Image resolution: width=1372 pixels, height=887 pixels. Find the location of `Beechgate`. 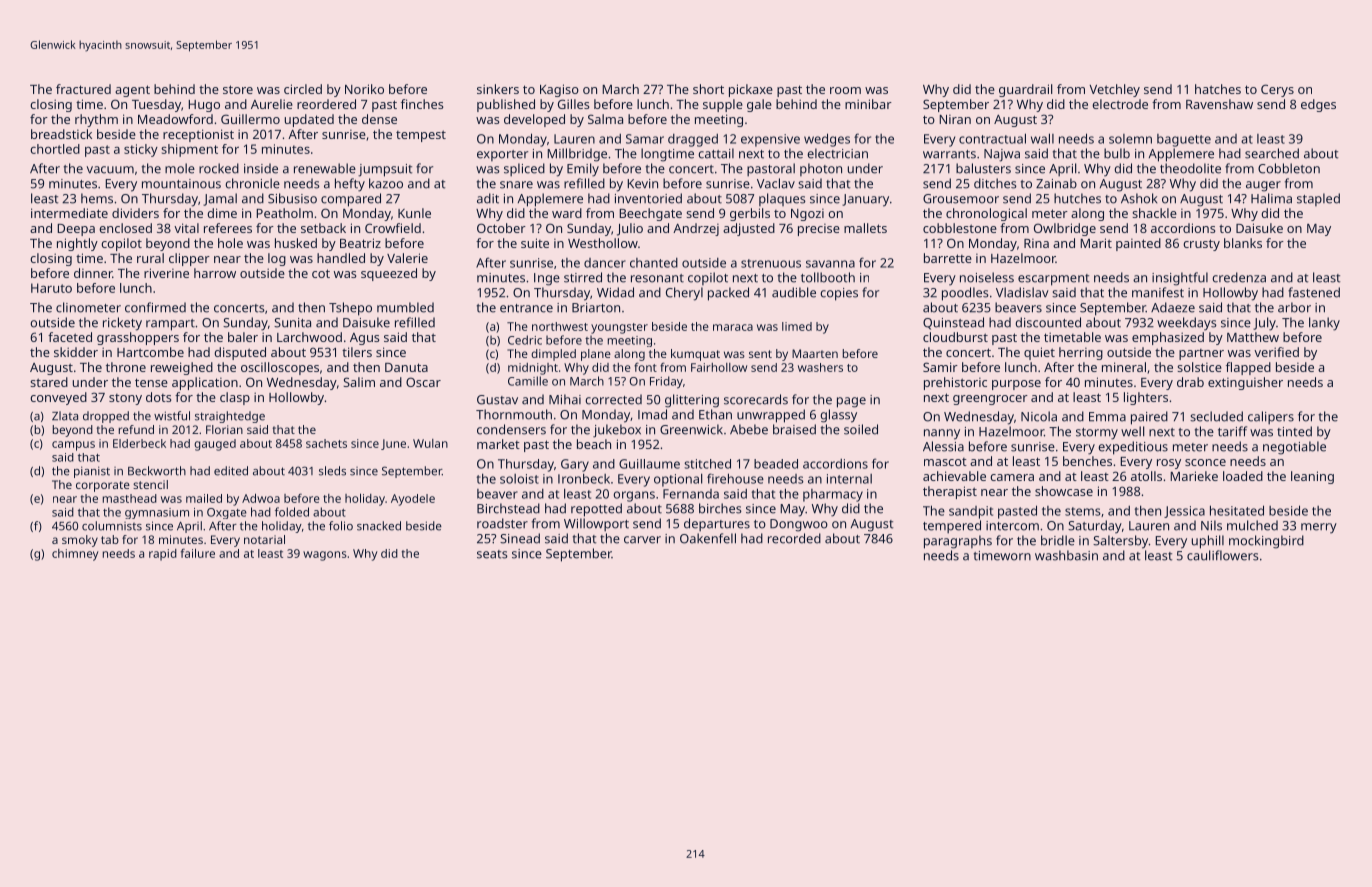

Beechgate is located at coordinates (650, 214).
